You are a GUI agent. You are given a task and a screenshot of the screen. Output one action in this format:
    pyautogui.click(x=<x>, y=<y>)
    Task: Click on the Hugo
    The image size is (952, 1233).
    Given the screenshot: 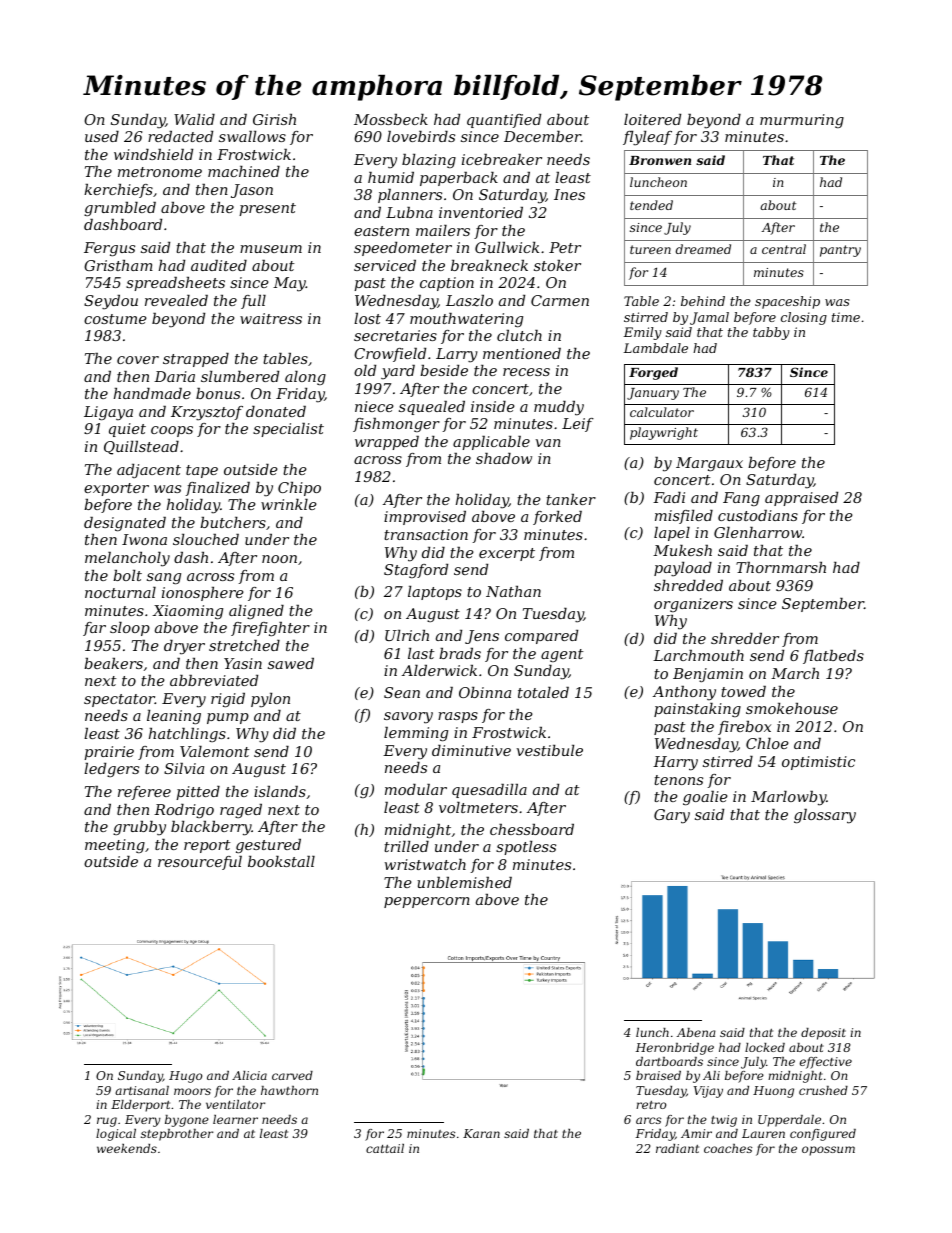 What is the action you would take?
    pyautogui.click(x=185, y=1077)
